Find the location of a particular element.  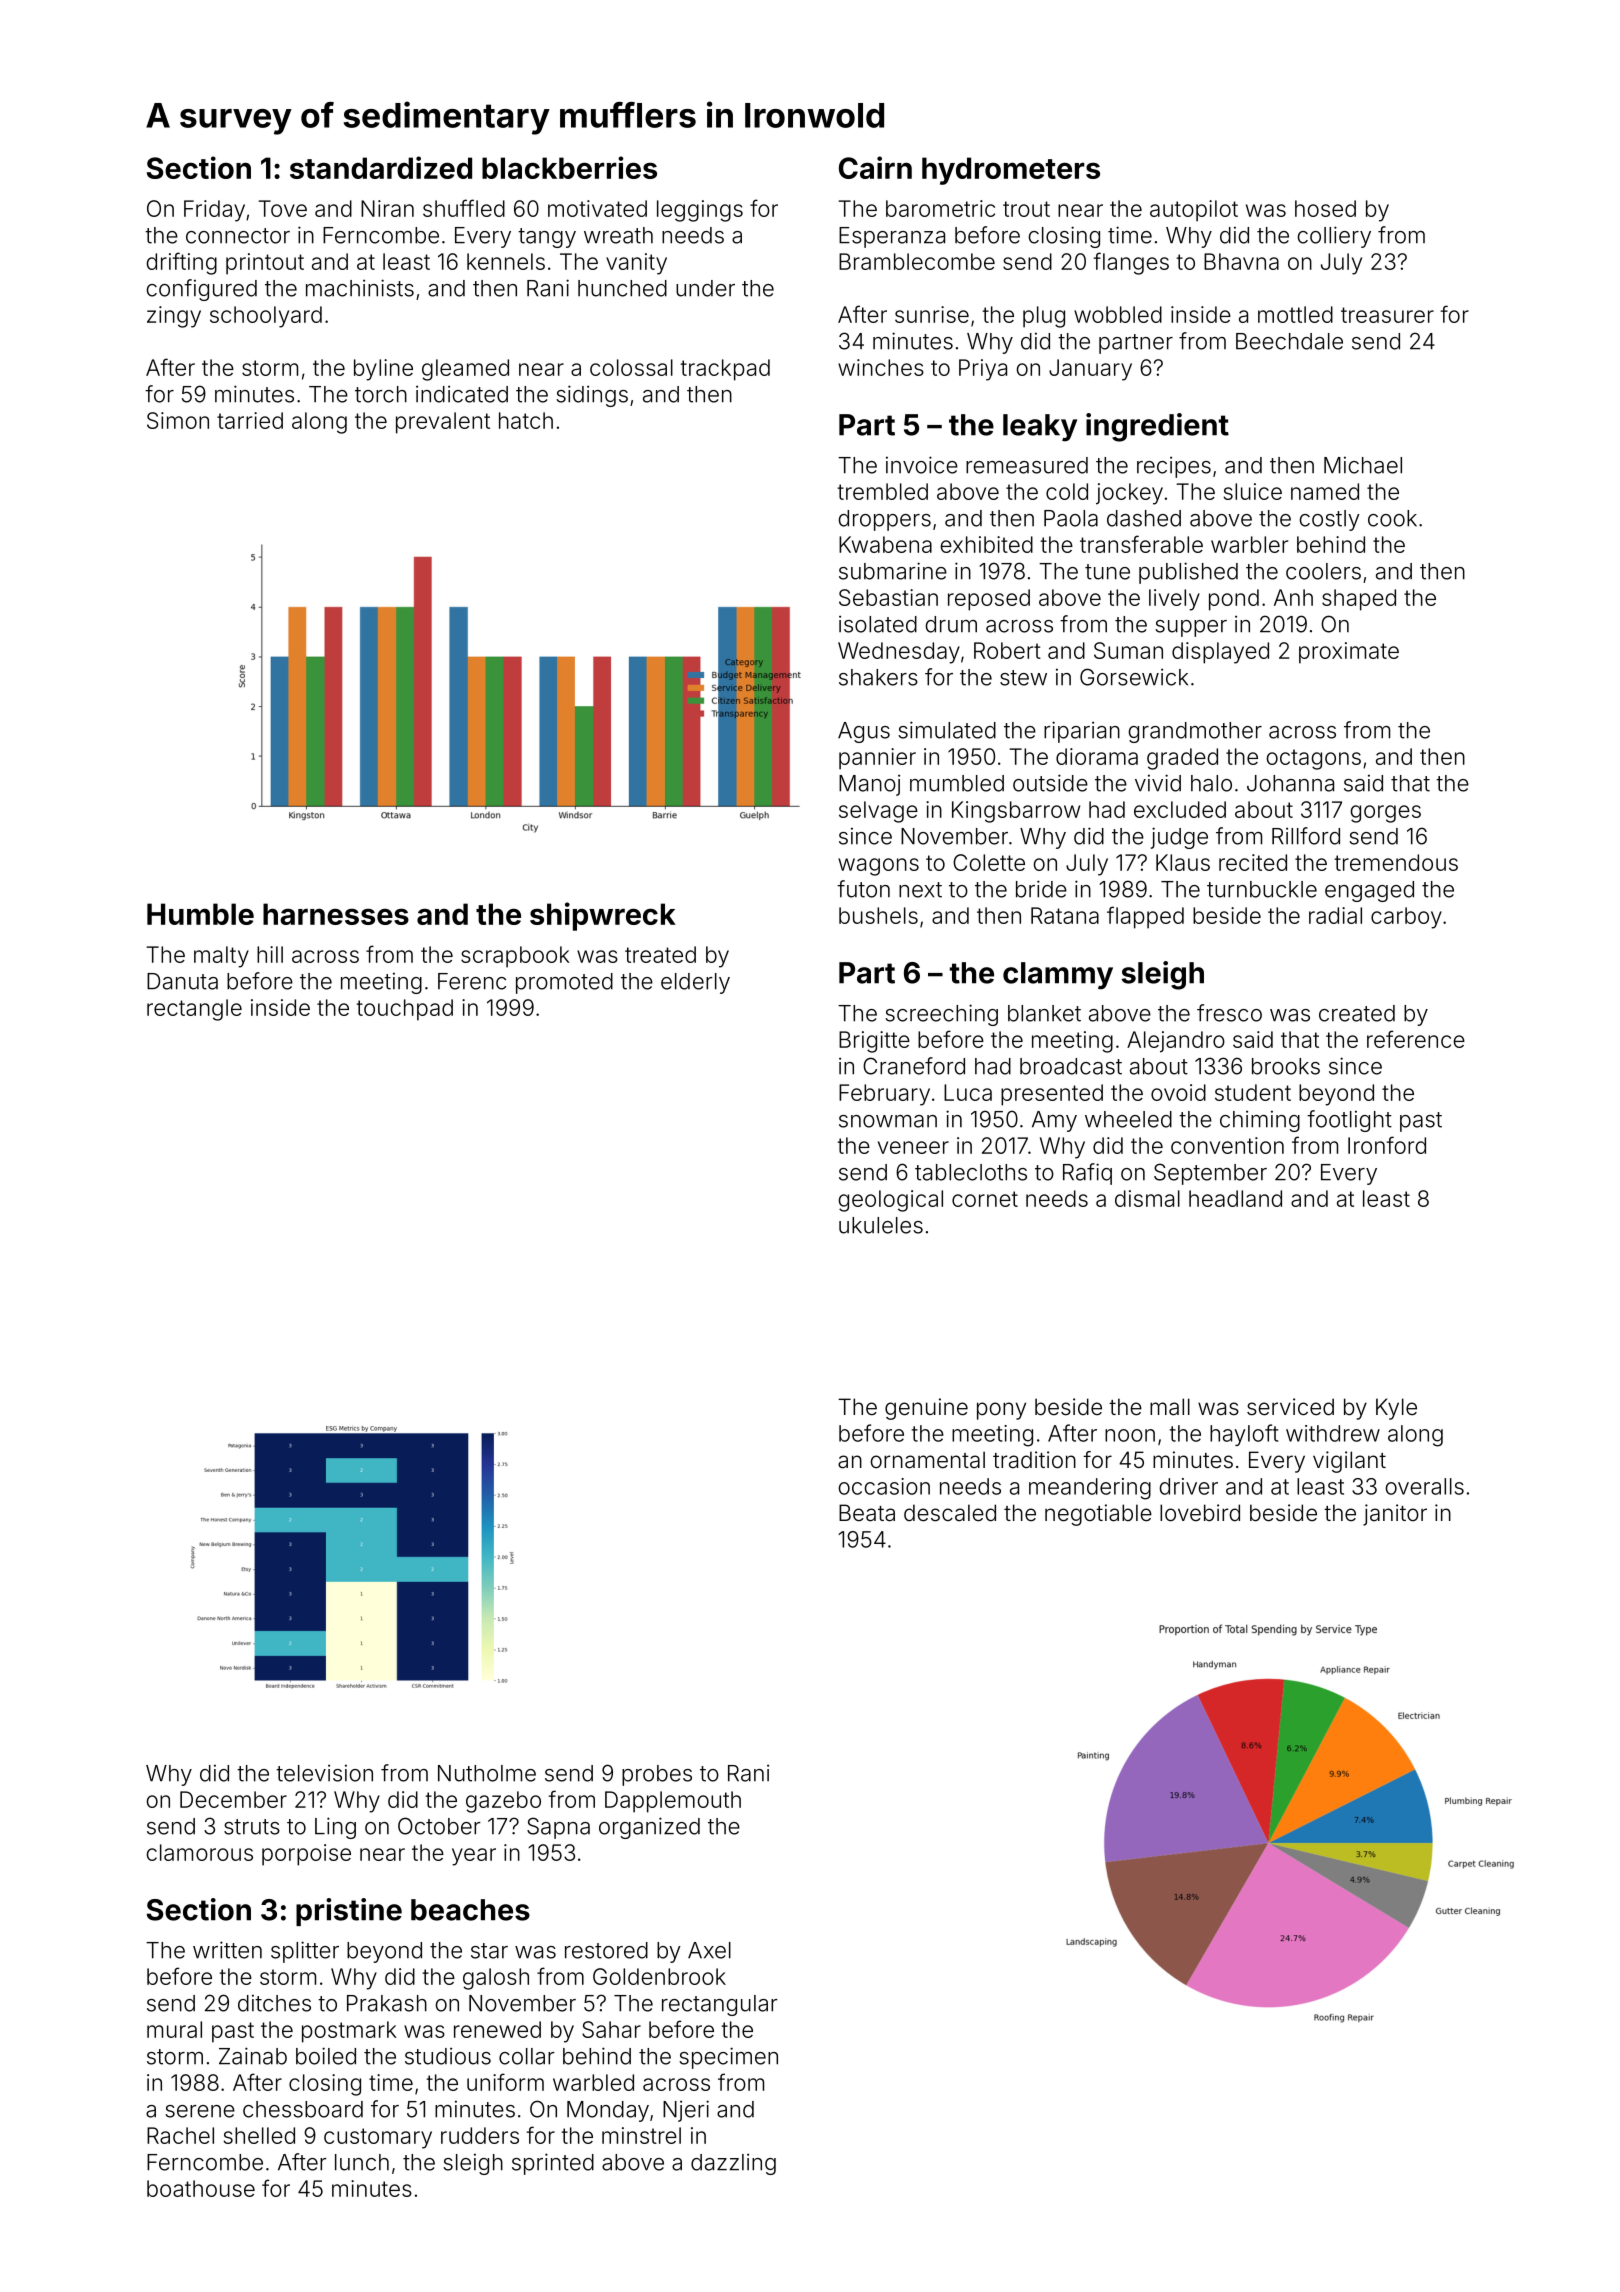

Cairn is located at coordinates (875, 167).
